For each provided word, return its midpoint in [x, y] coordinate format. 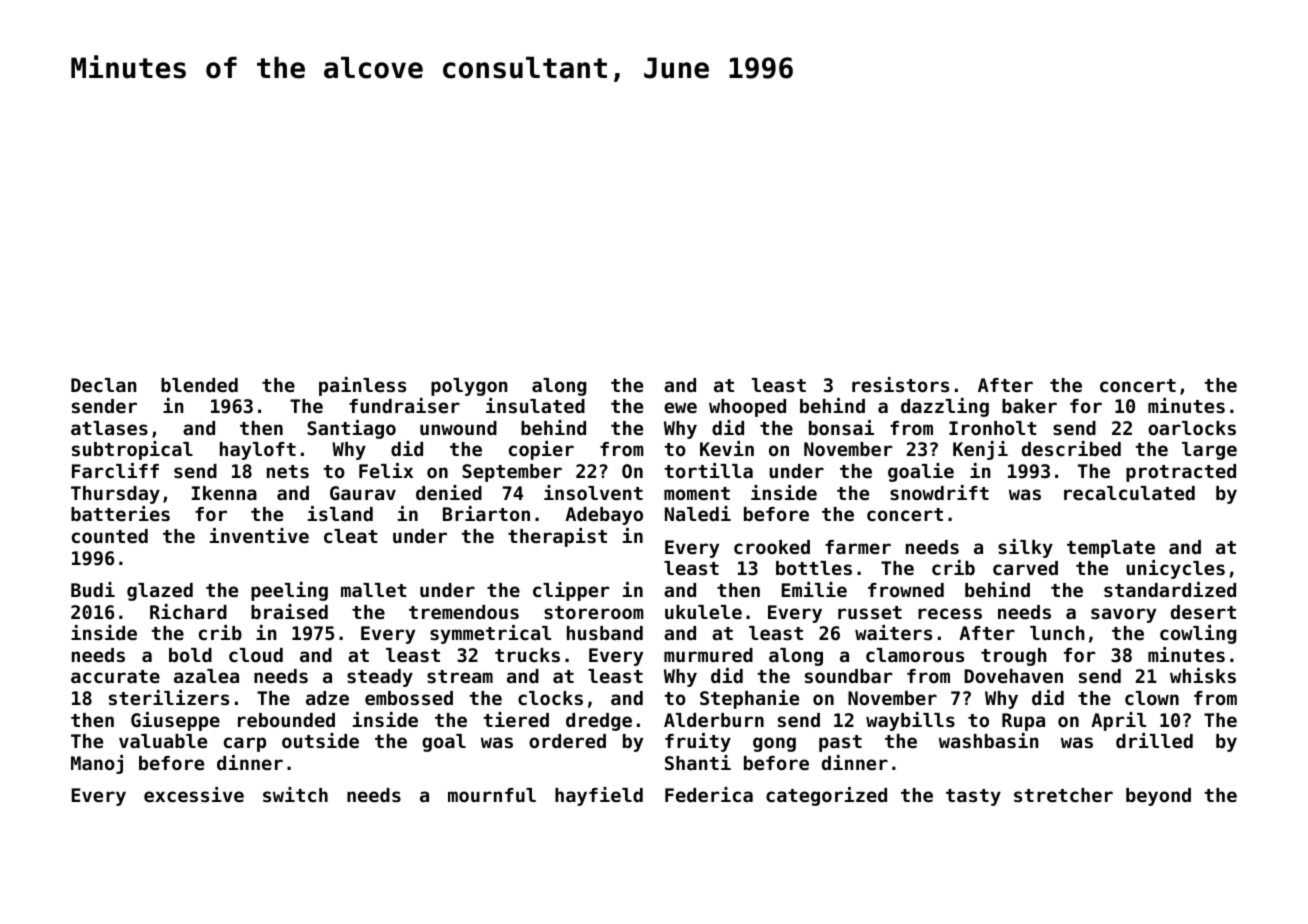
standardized [1170, 590]
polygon [469, 387]
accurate [115, 676]
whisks [1203, 676]
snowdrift [939, 492]
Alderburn [714, 720]
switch [295, 794]
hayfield [599, 796]
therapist [557, 537]
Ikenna [224, 493]
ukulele [703, 612]
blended [199, 385]
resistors [900, 384]
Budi [93, 589]
